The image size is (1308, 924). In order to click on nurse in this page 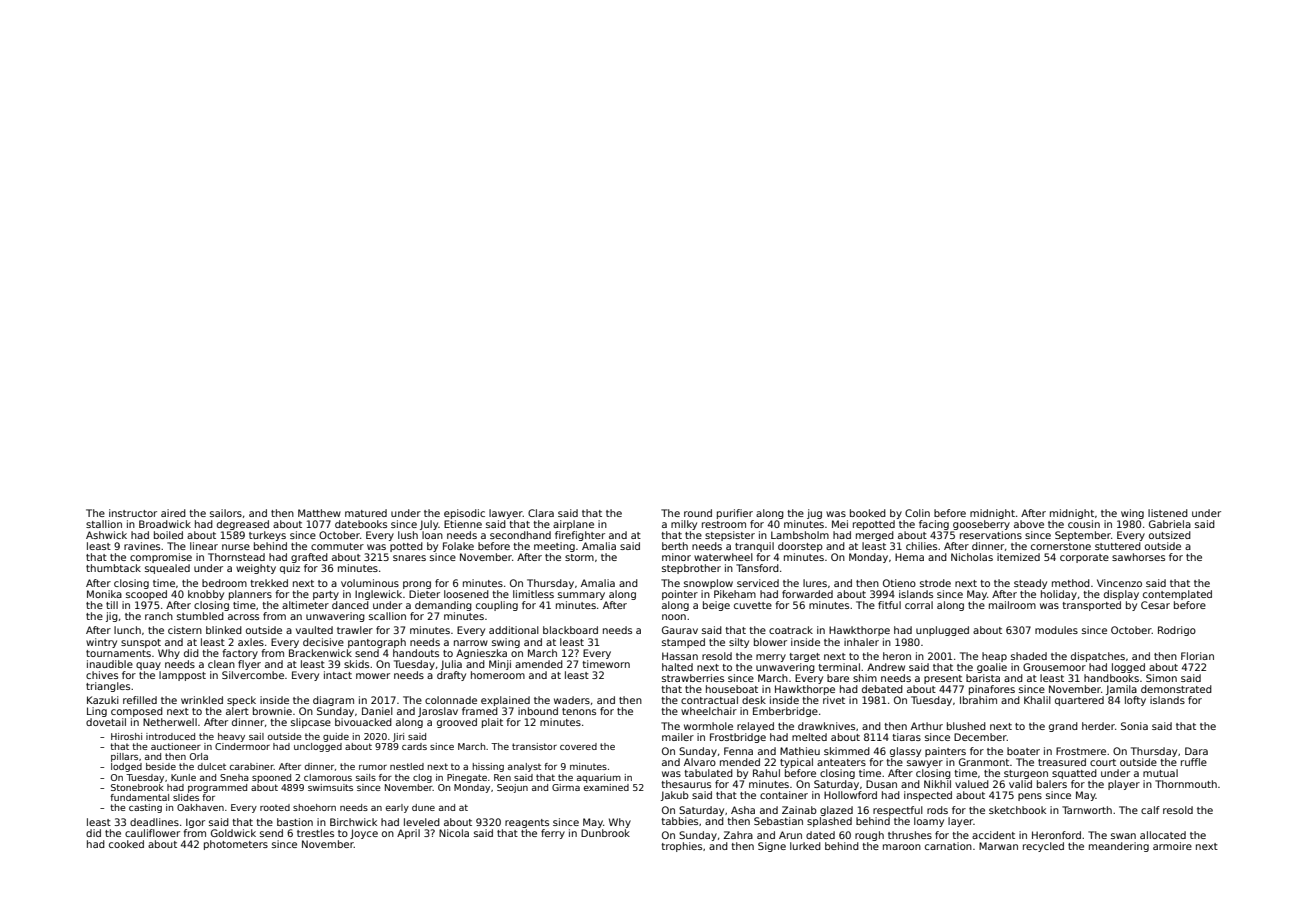, I will do `click(236, 547)`.
